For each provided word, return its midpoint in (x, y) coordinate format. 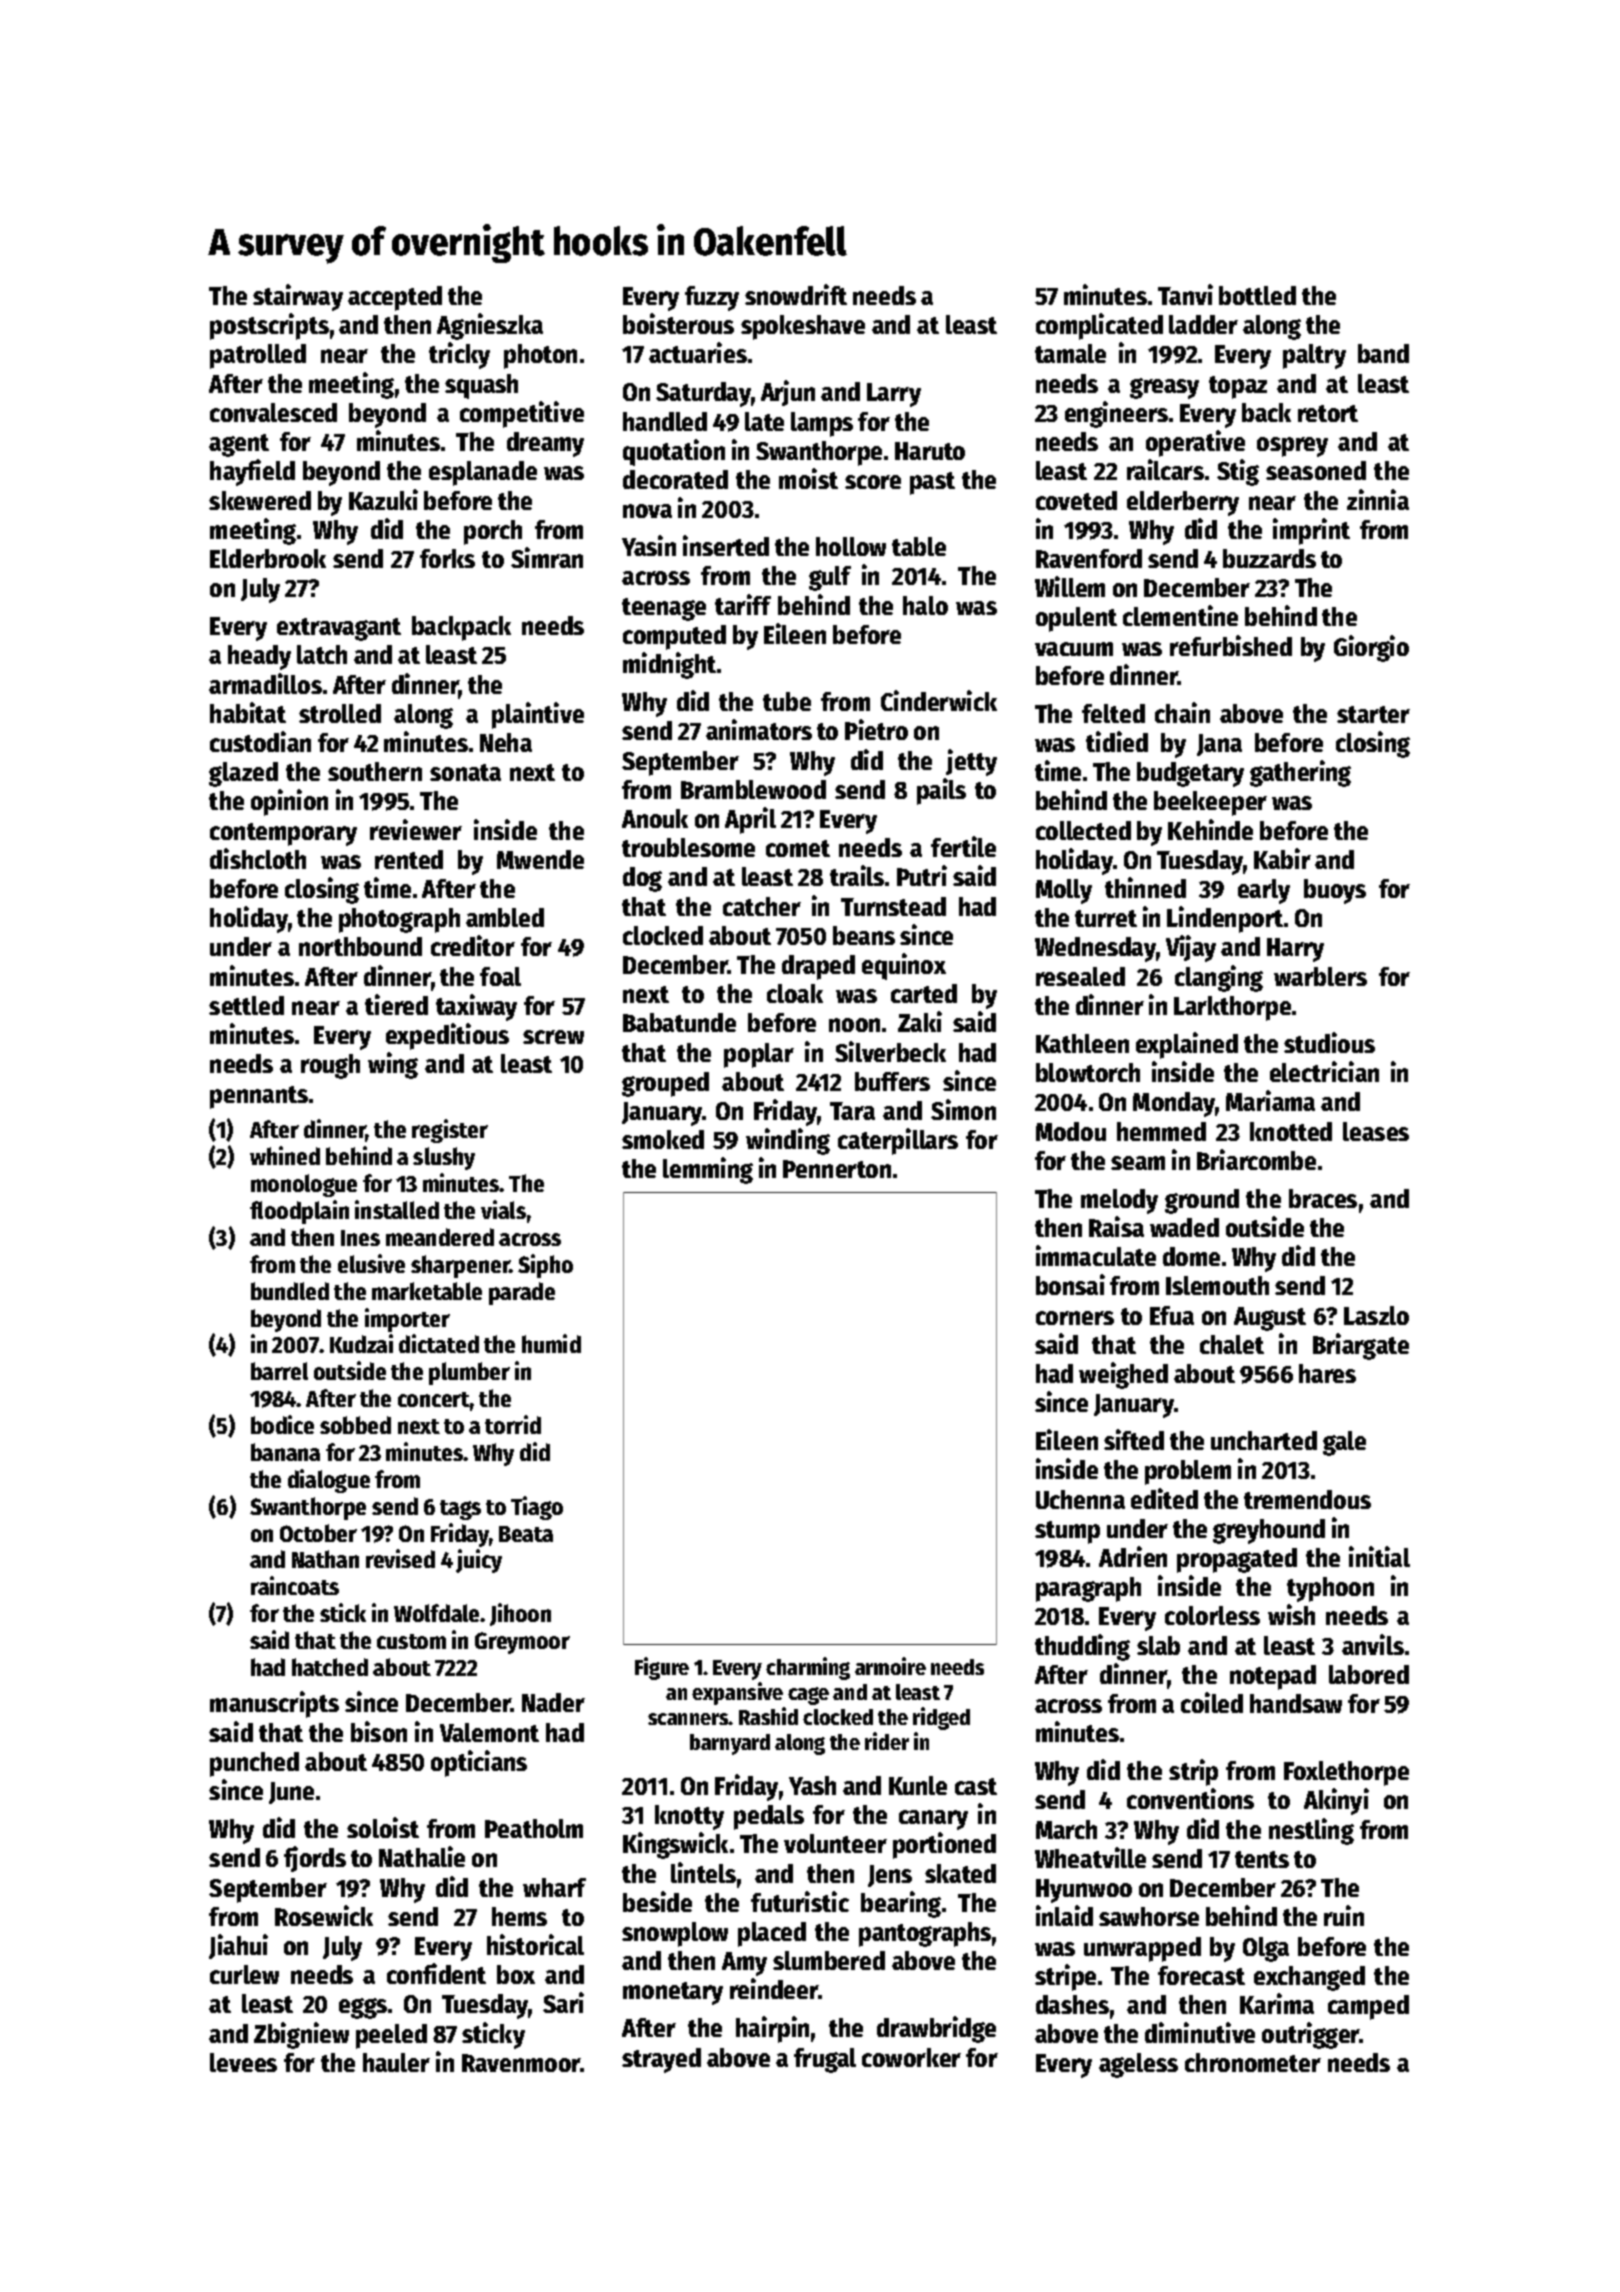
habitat (248, 712)
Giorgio (1371, 648)
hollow (851, 546)
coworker (911, 2057)
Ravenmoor (521, 2063)
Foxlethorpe (1346, 1773)
